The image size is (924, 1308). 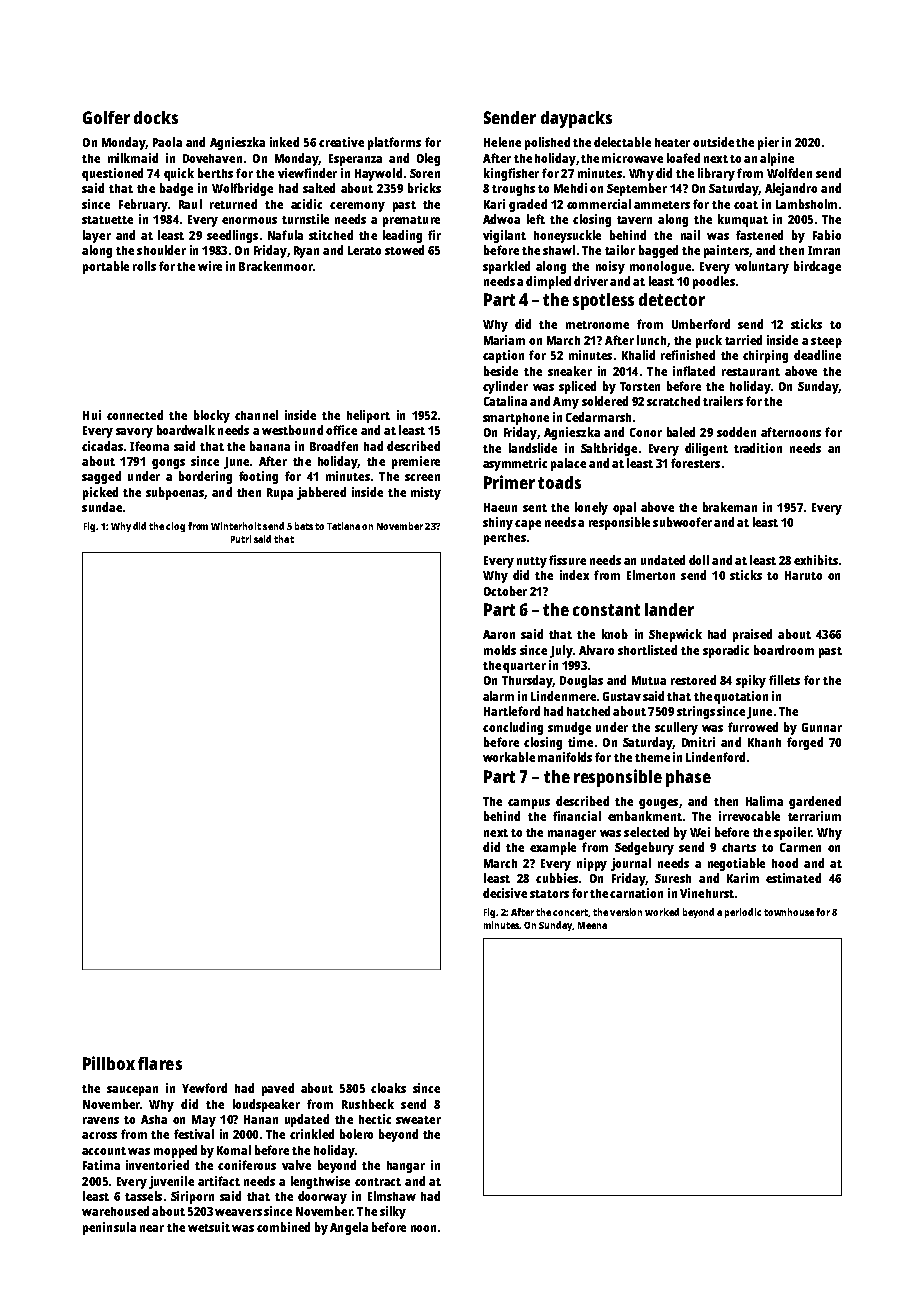 What do you see at coordinates (426, 493) in the document?
I see `misty` at bounding box center [426, 493].
